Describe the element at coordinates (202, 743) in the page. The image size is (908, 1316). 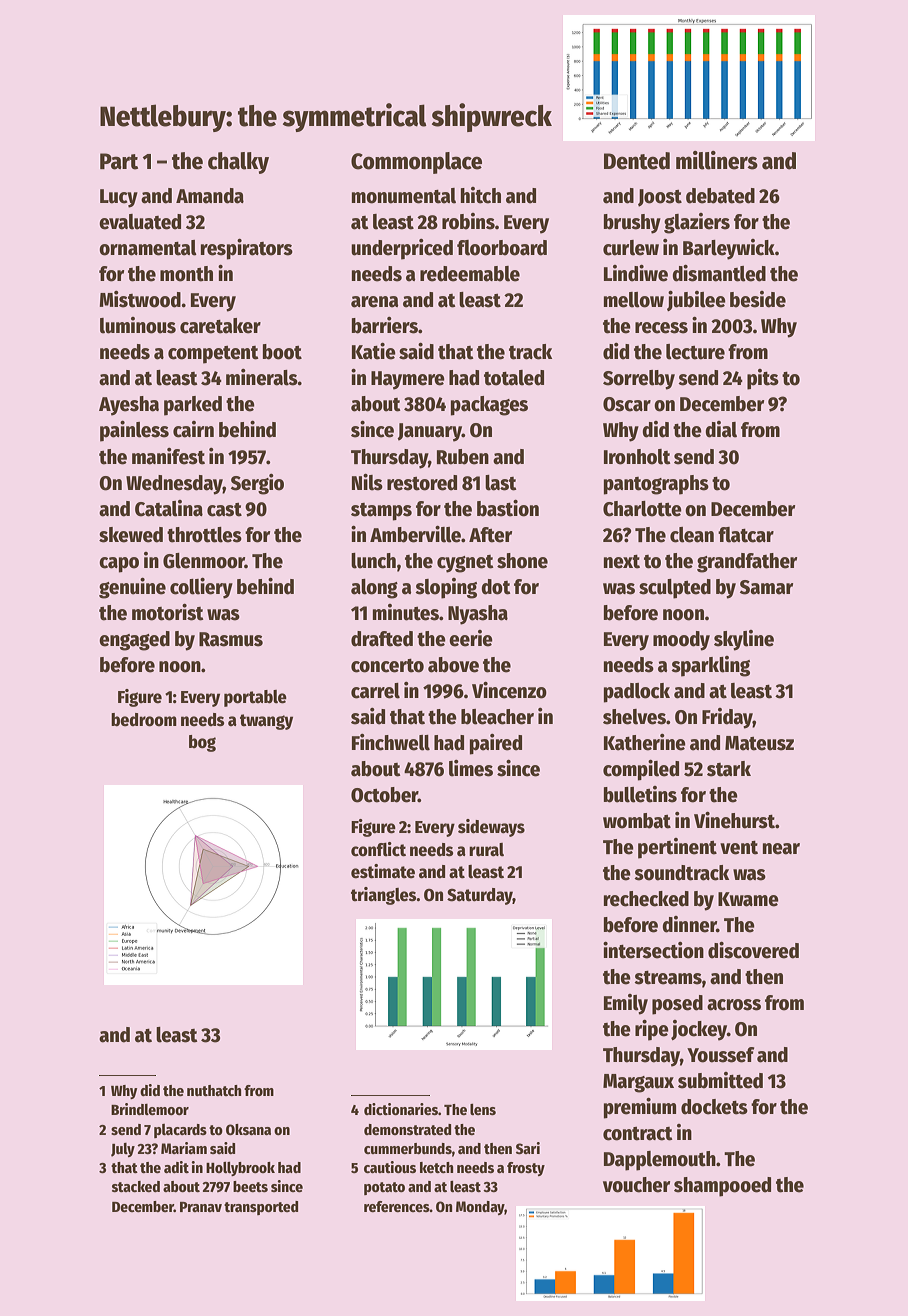
I see `bog` at that location.
